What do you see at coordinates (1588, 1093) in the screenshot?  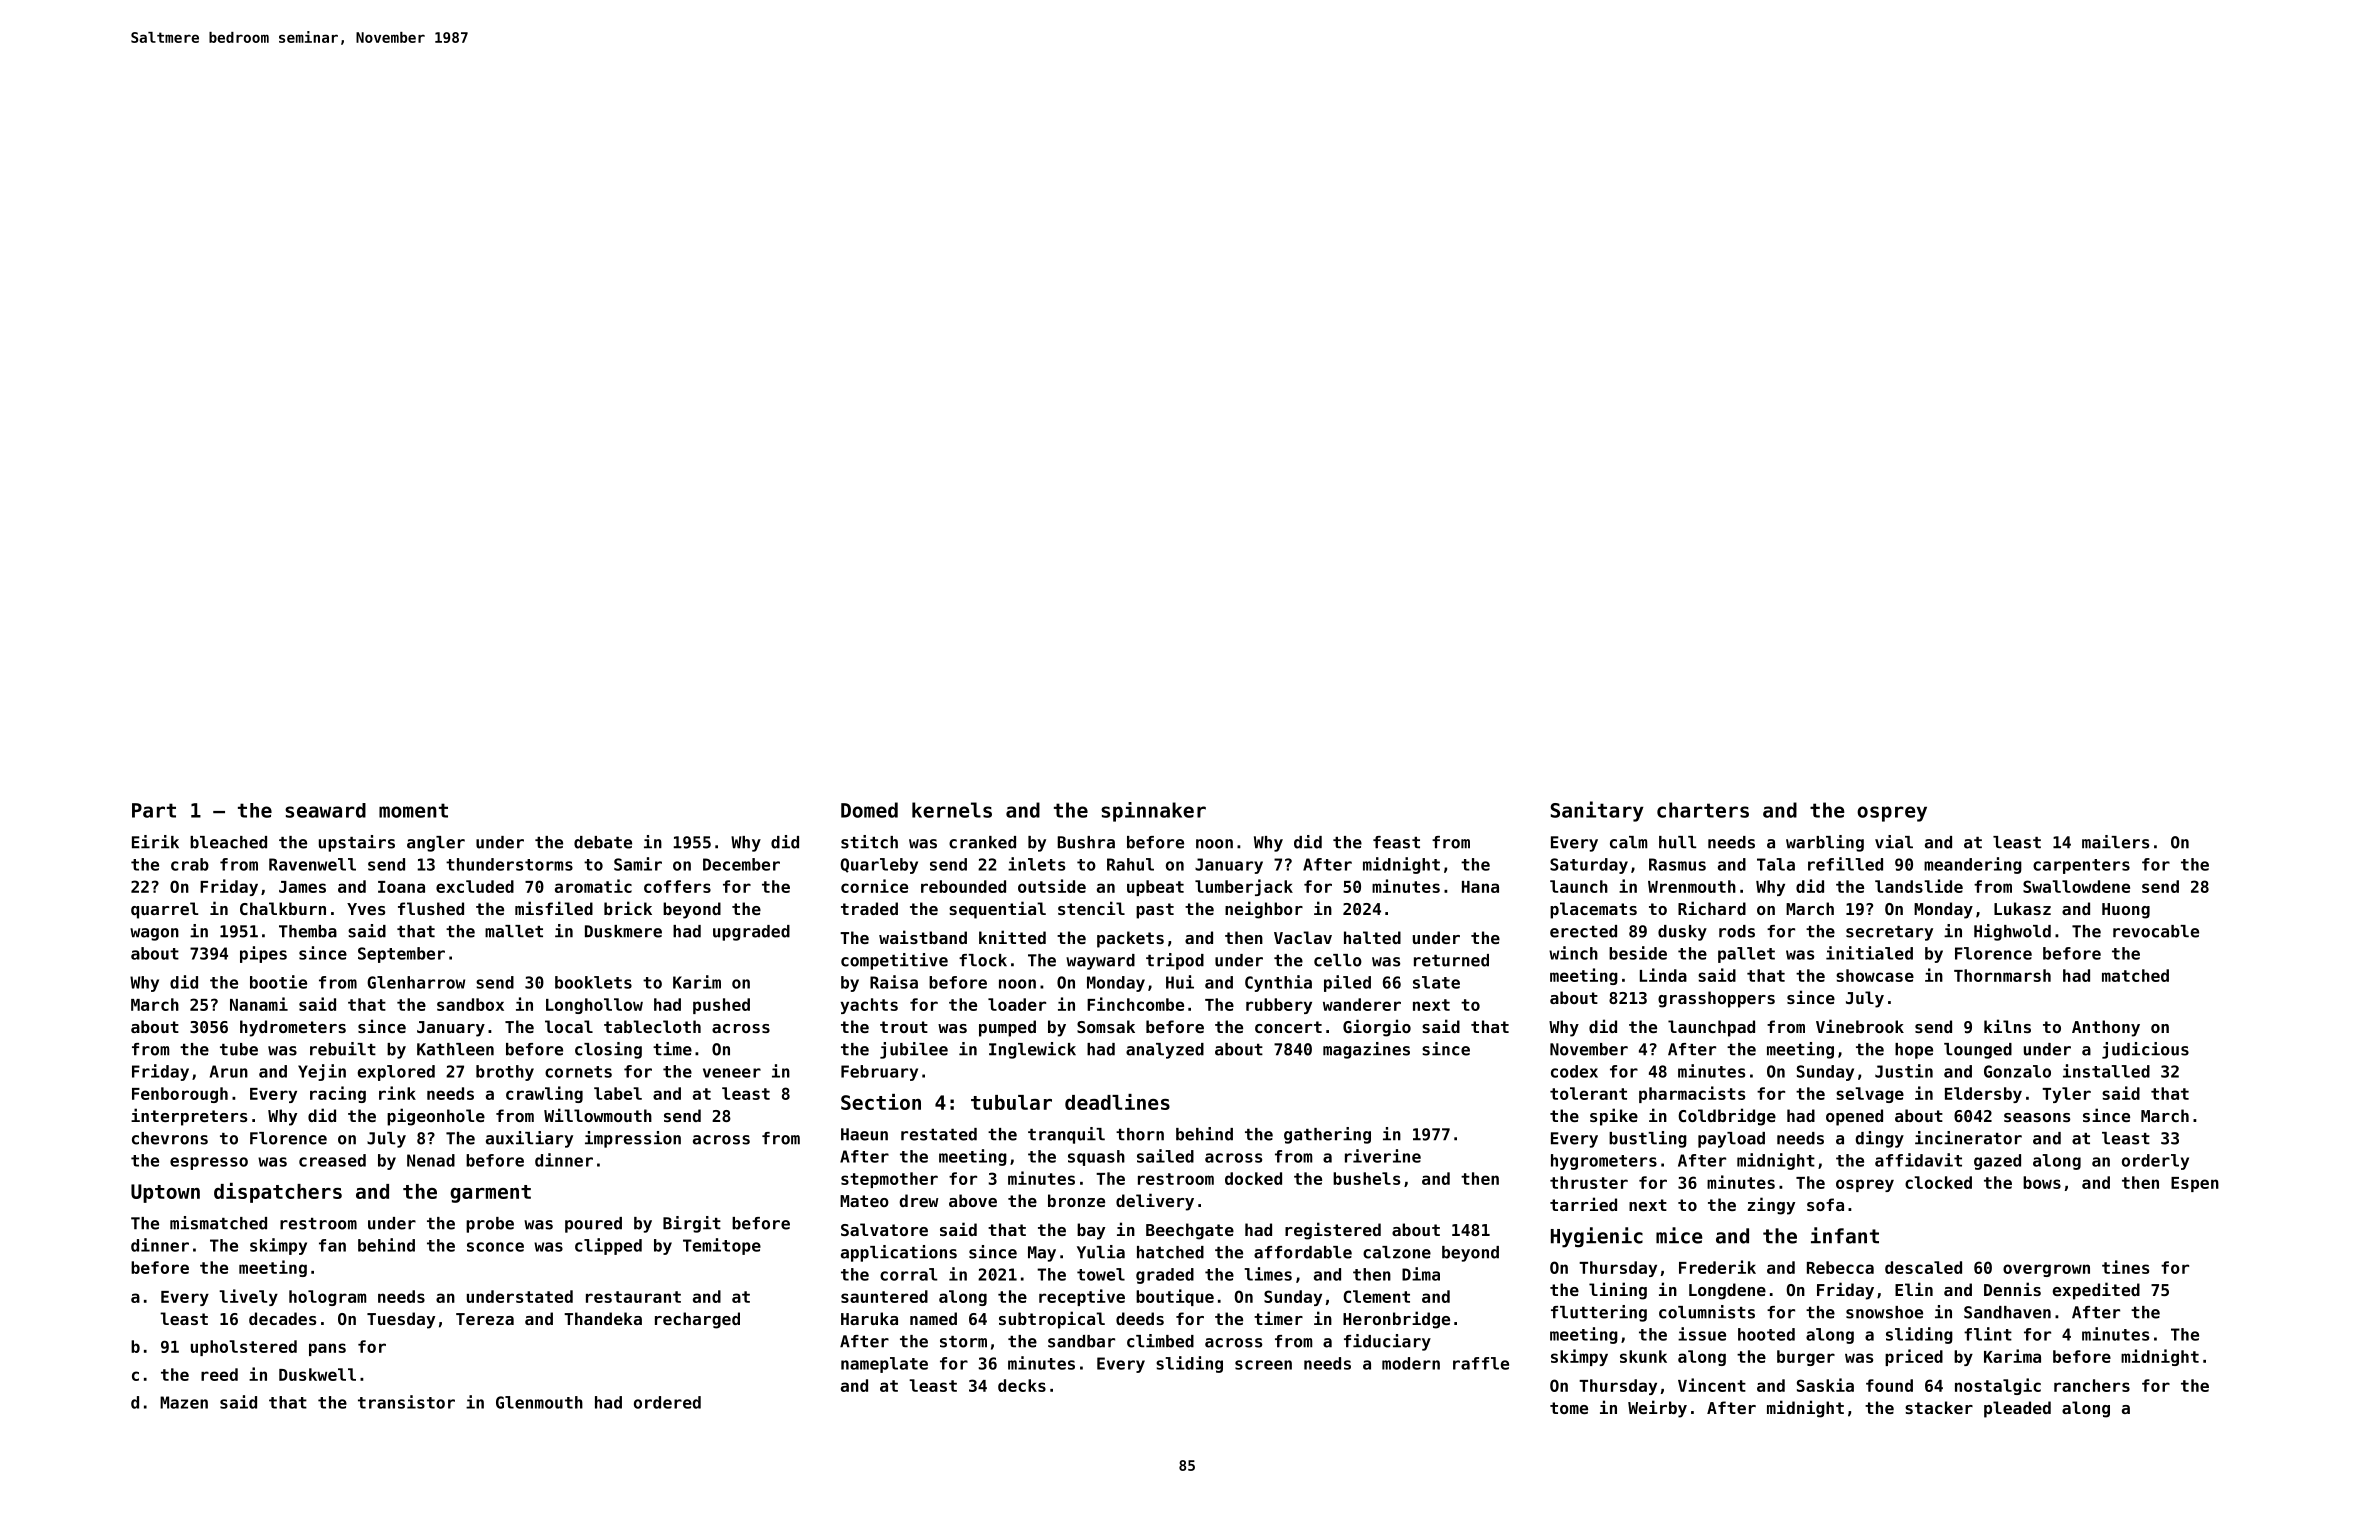 I see `tolerant` at bounding box center [1588, 1093].
